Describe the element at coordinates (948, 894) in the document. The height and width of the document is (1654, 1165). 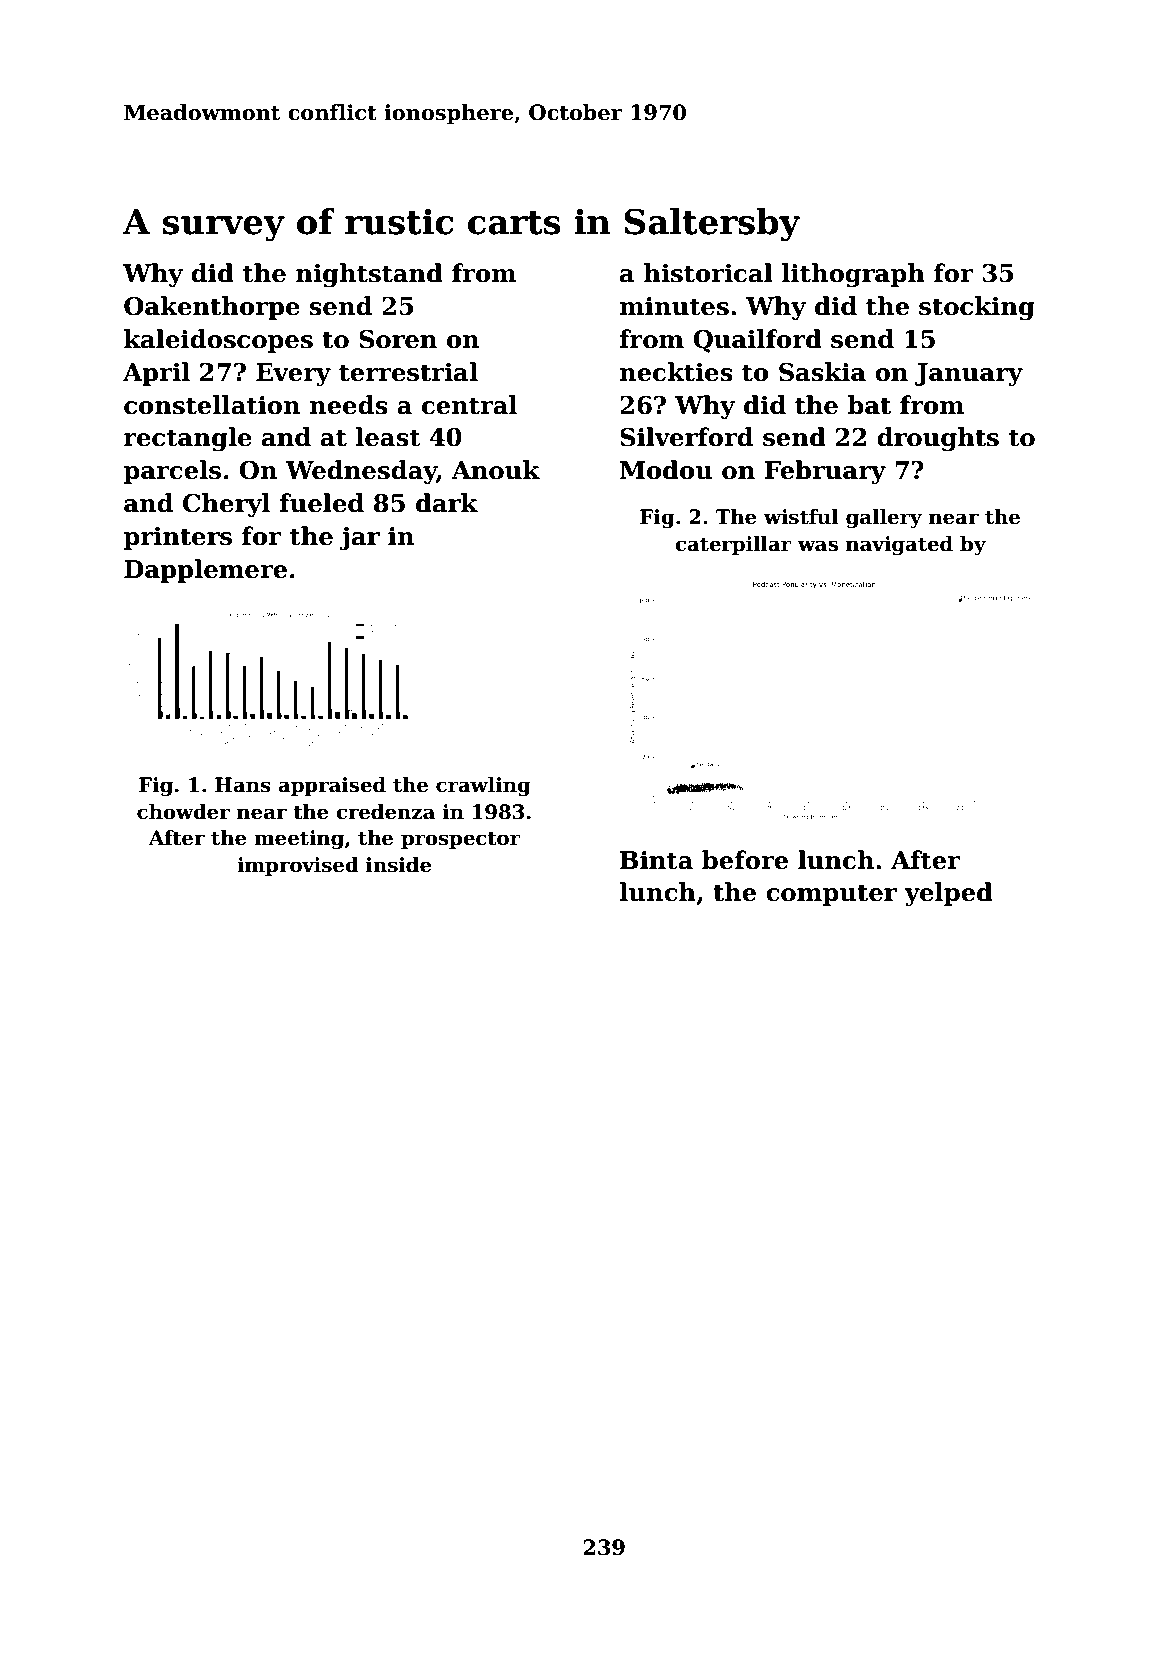
I see `yelped` at that location.
